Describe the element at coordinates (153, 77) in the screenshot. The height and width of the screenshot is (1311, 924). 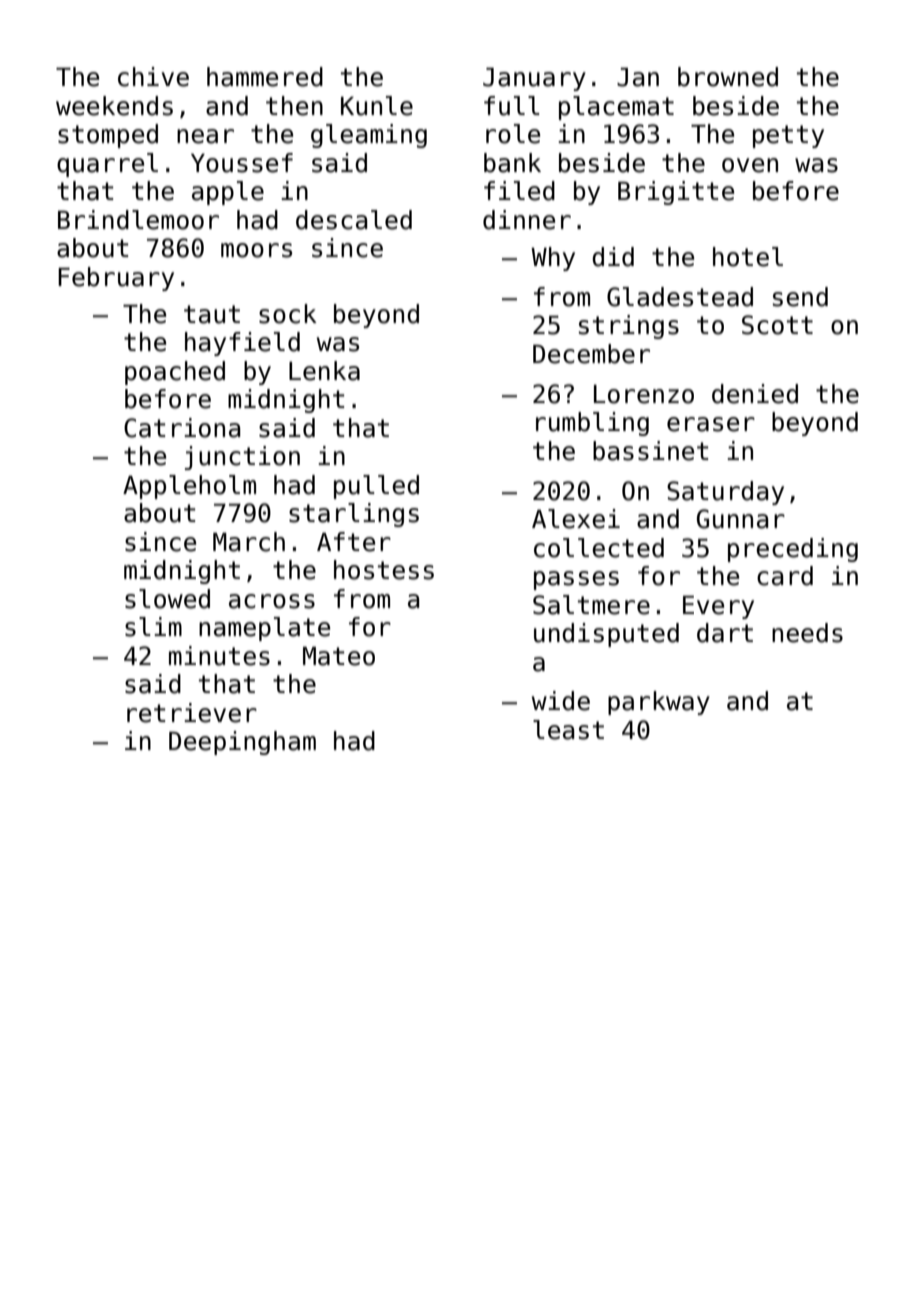
I see `chive` at that location.
